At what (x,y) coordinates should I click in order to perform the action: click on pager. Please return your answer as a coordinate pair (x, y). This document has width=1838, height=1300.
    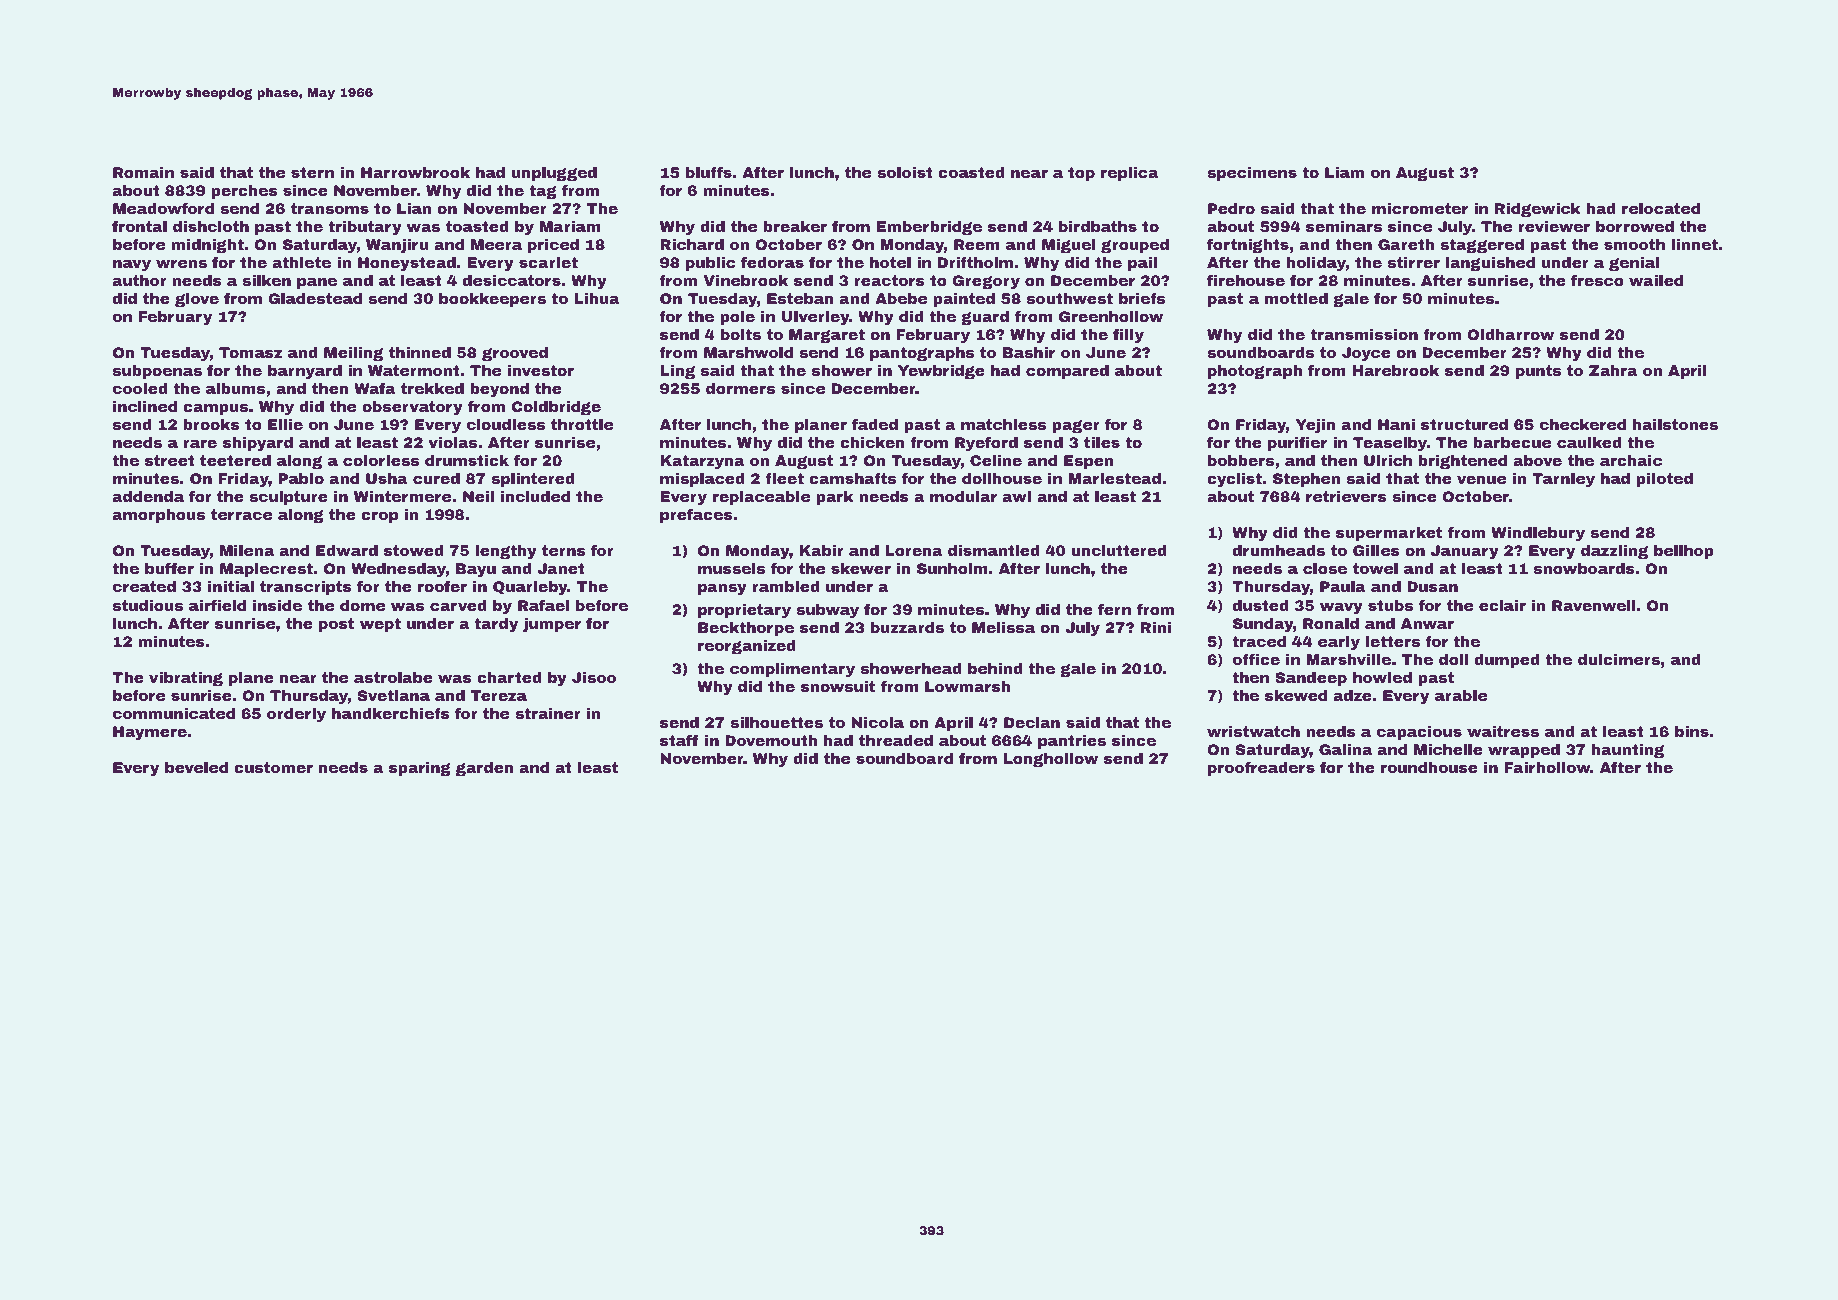
    Looking at the image, I should click on (1076, 426).
